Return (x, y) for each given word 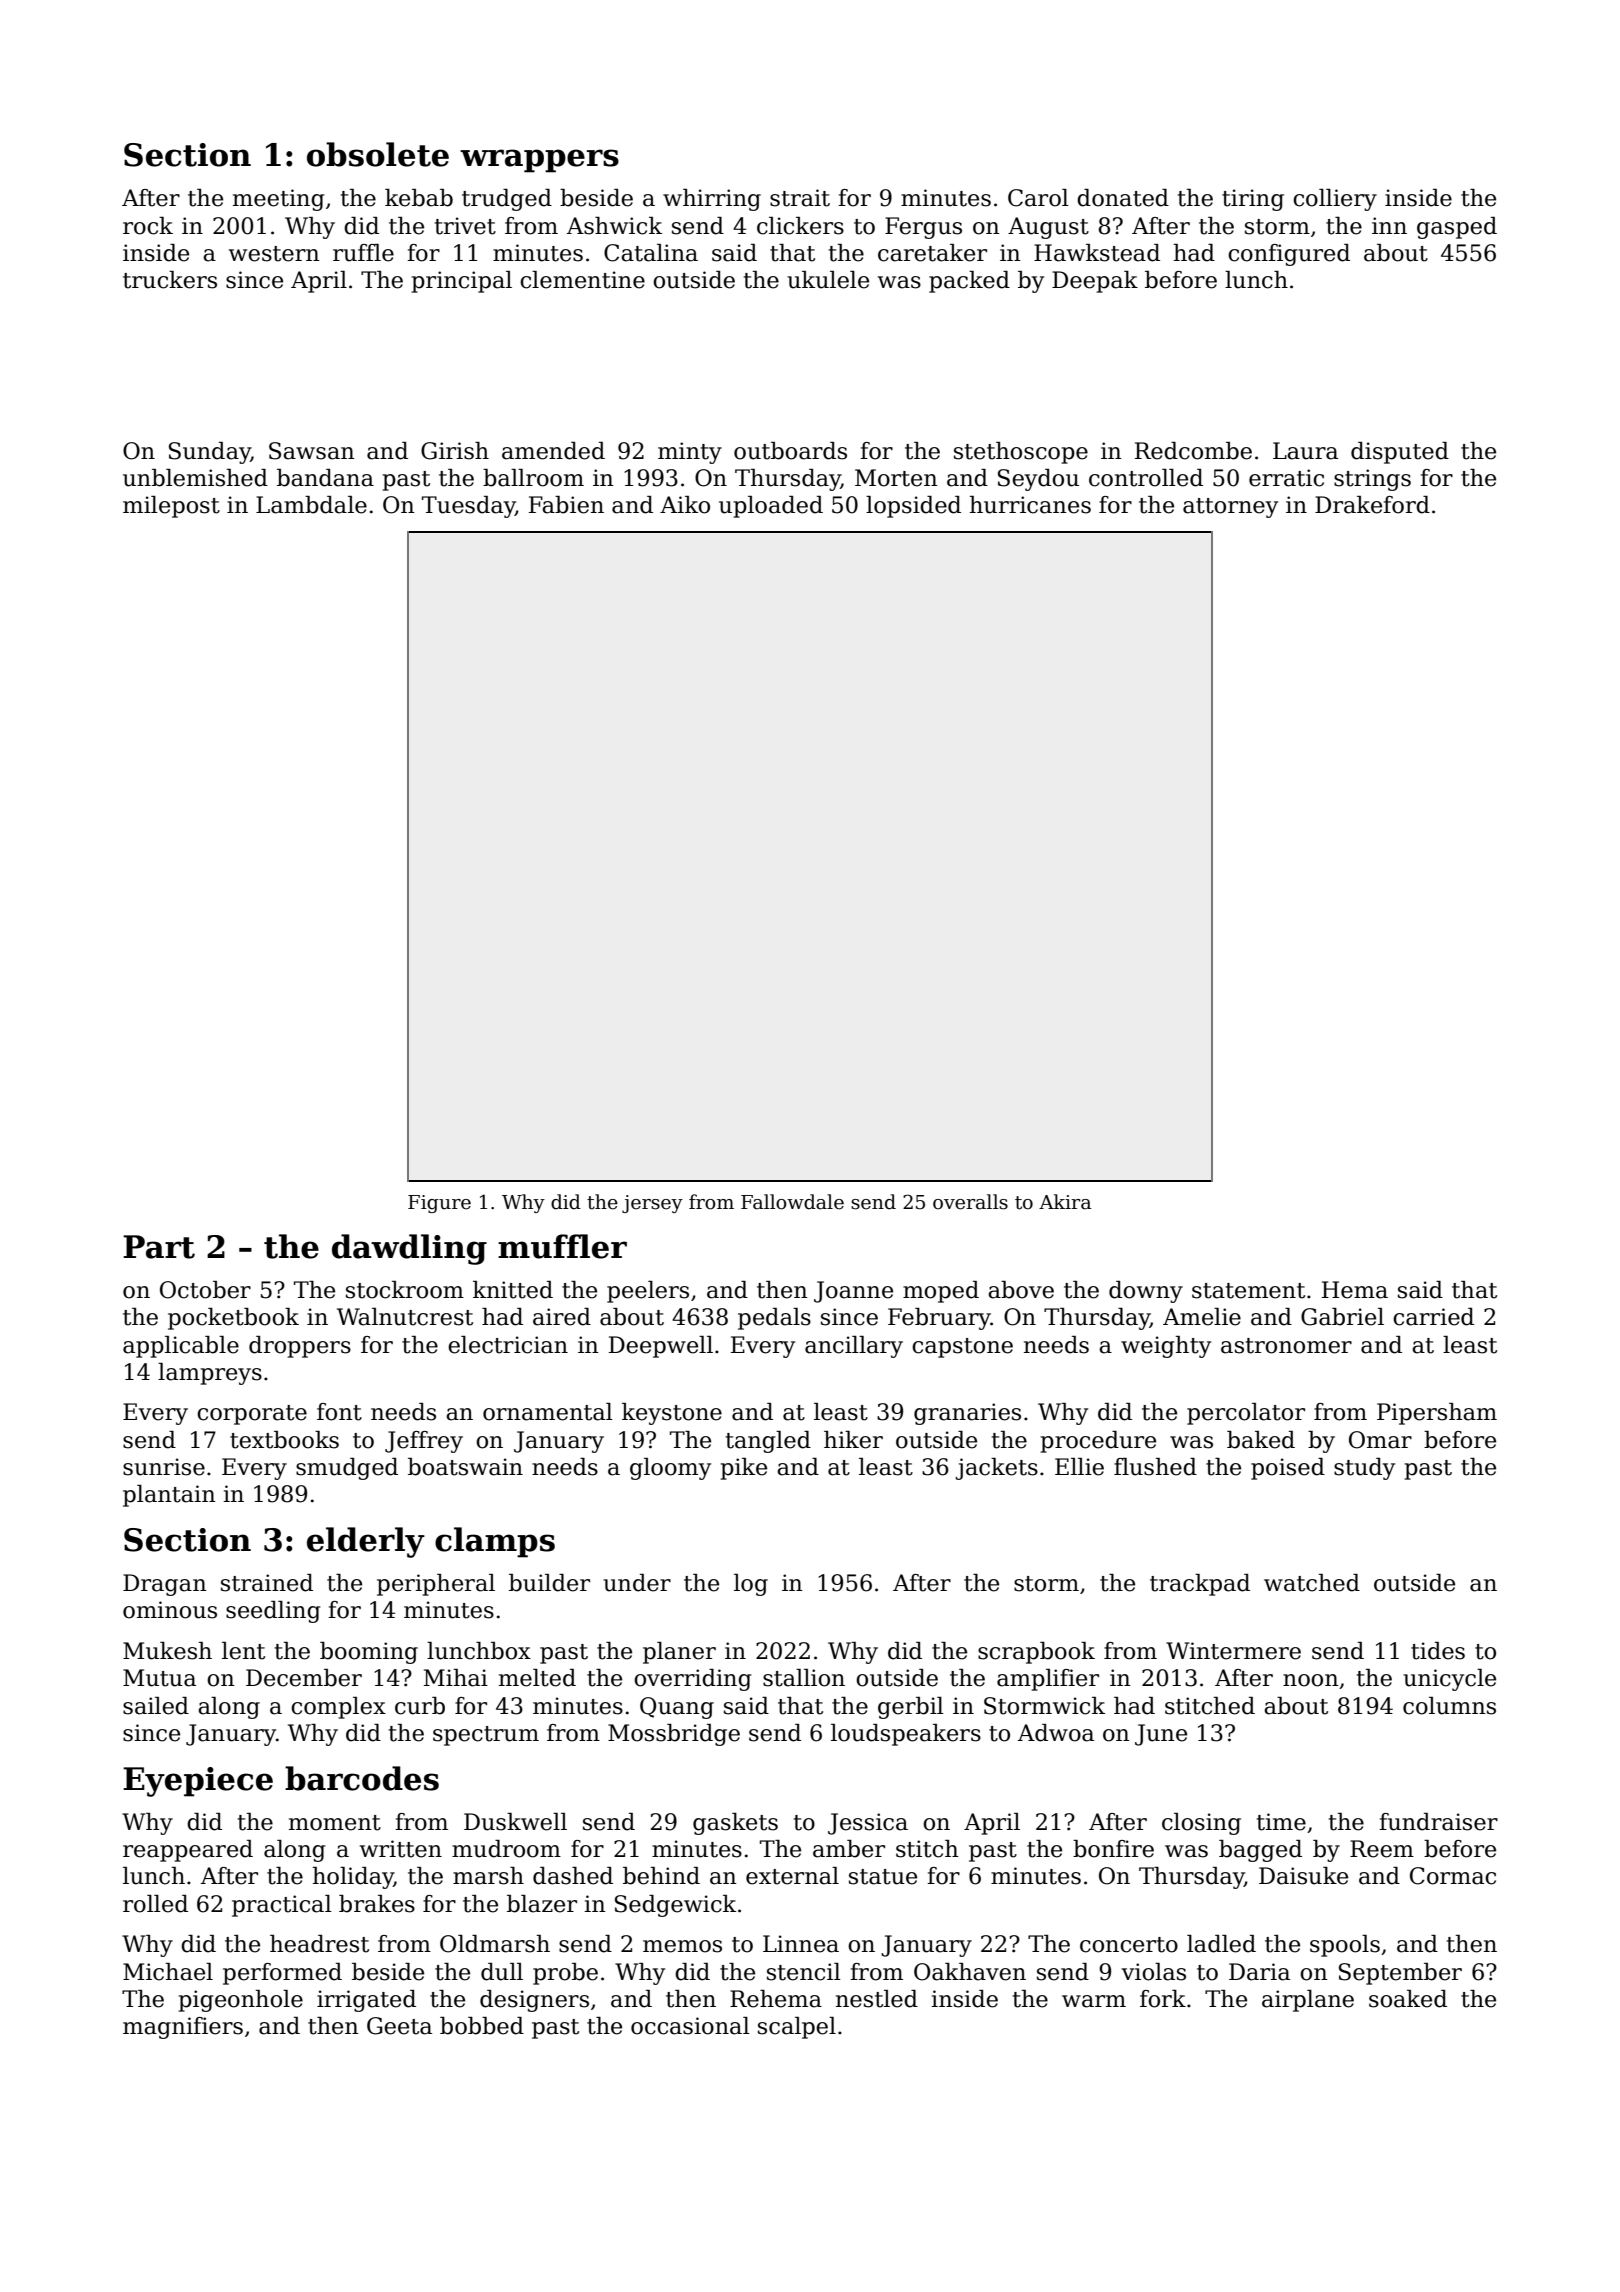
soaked (1408, 1999)
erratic (1286, 478)
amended (553, 451)
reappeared (188, 1851)
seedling (273, 1612)
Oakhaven (970, 1972)
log (751, 1585)
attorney (1230, 508)
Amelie (1202, 1317)
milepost (171, 507)
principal (462, 282)
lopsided (913, 507)
